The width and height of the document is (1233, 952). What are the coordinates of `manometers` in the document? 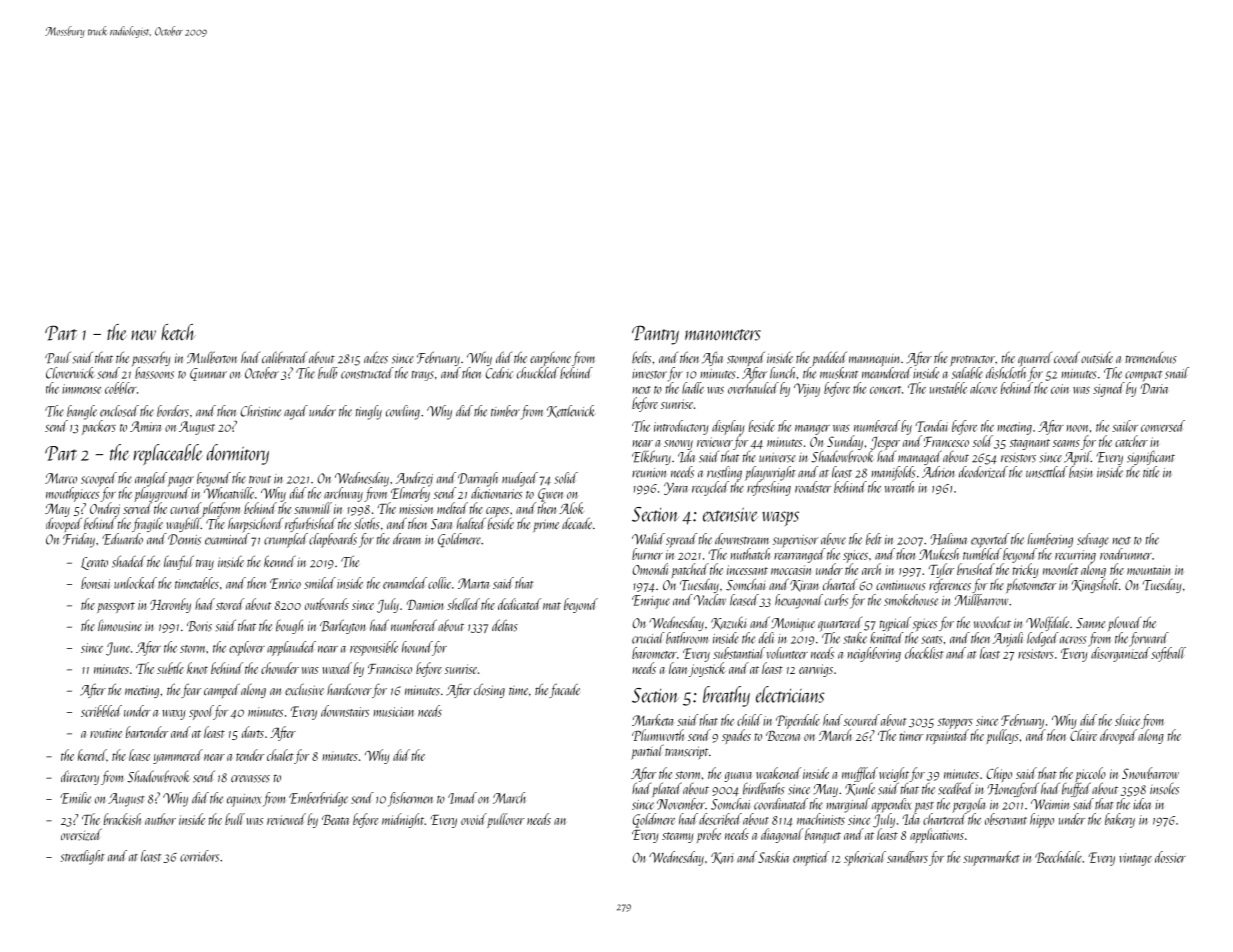 It's located at (723, 335).
